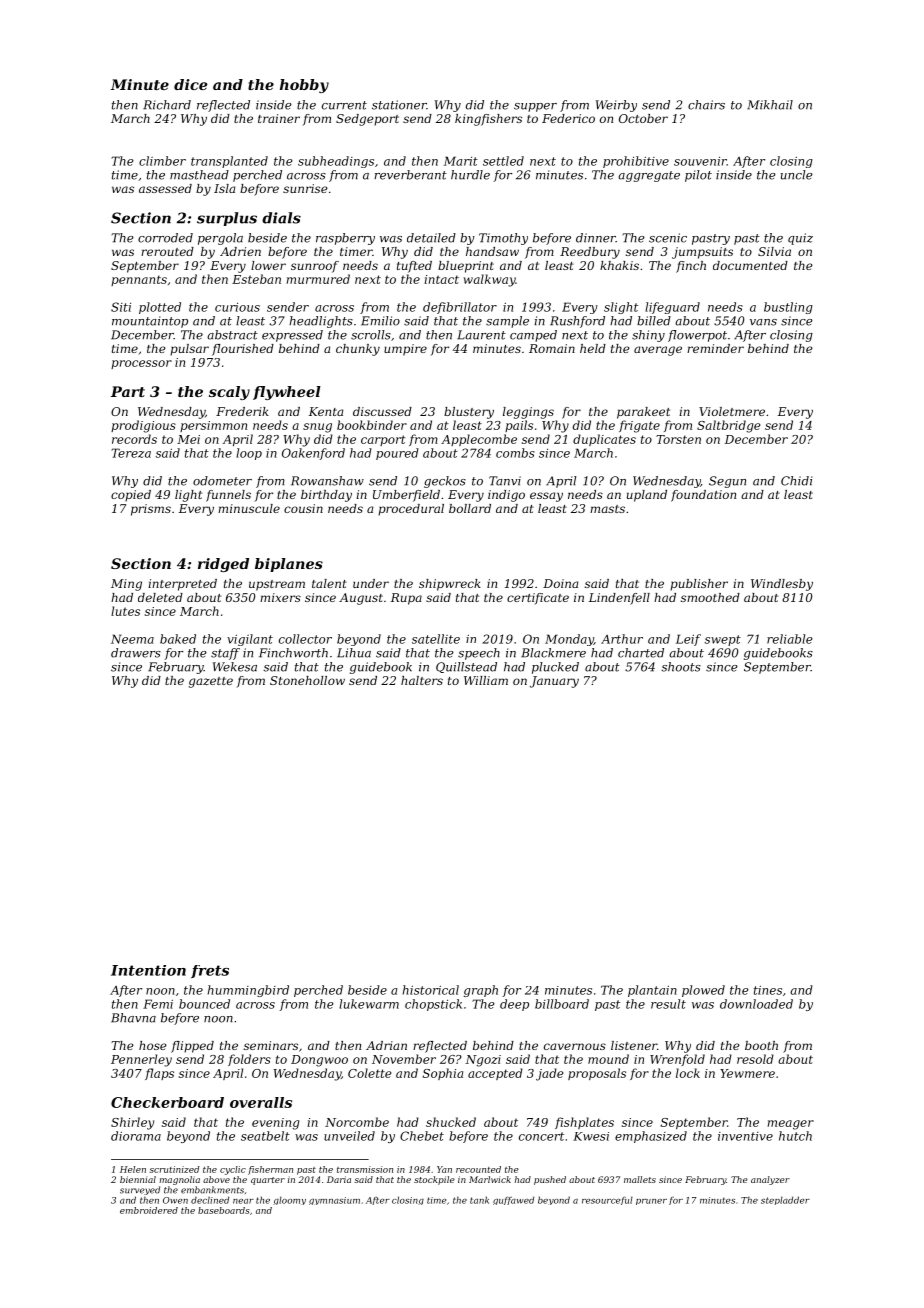  Describe the element at coordinates (160, 597) in the document. I see `deleted` at that location.
